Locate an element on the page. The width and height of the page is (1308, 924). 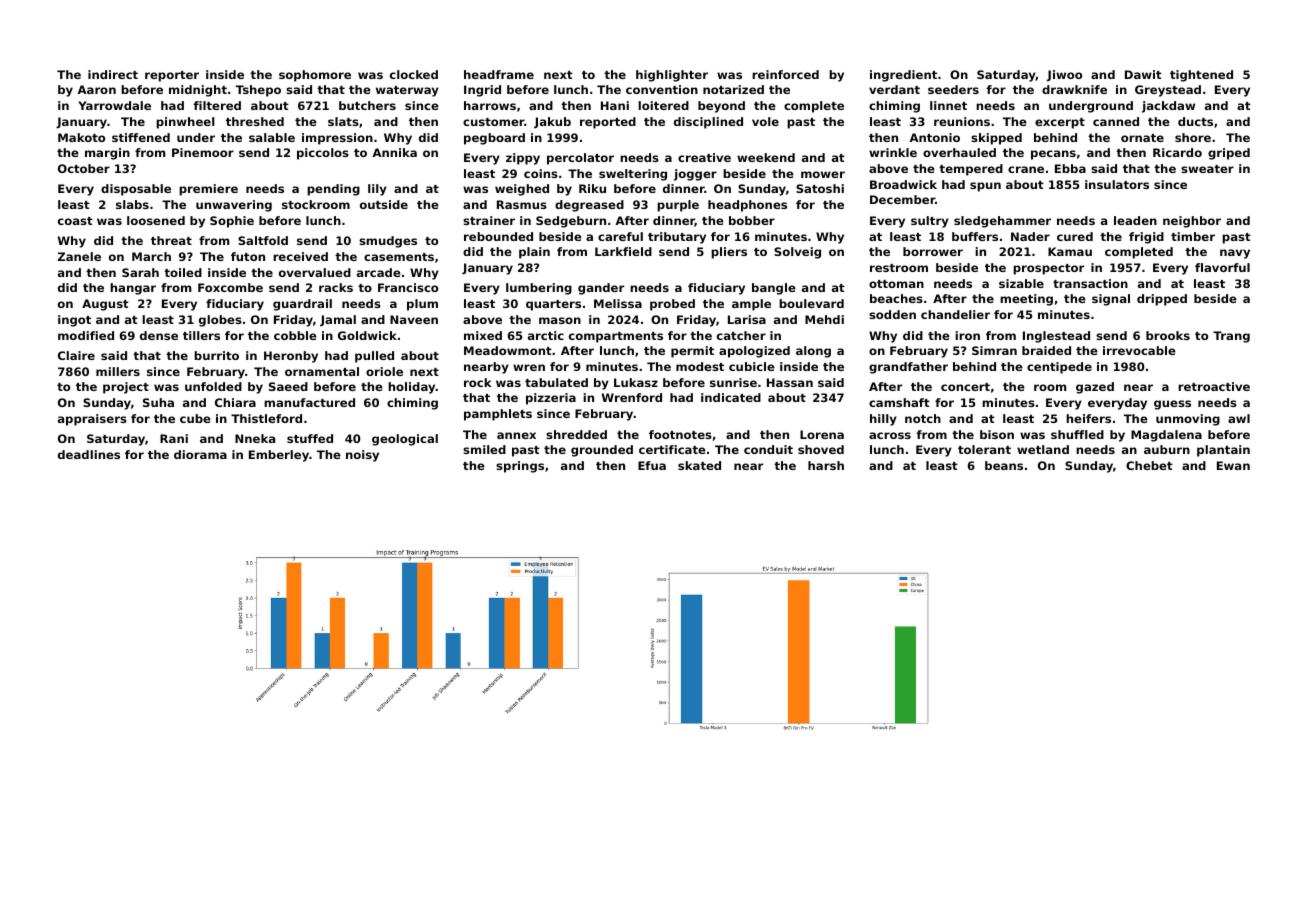
manufactured is located at coordinates (309, 402).
